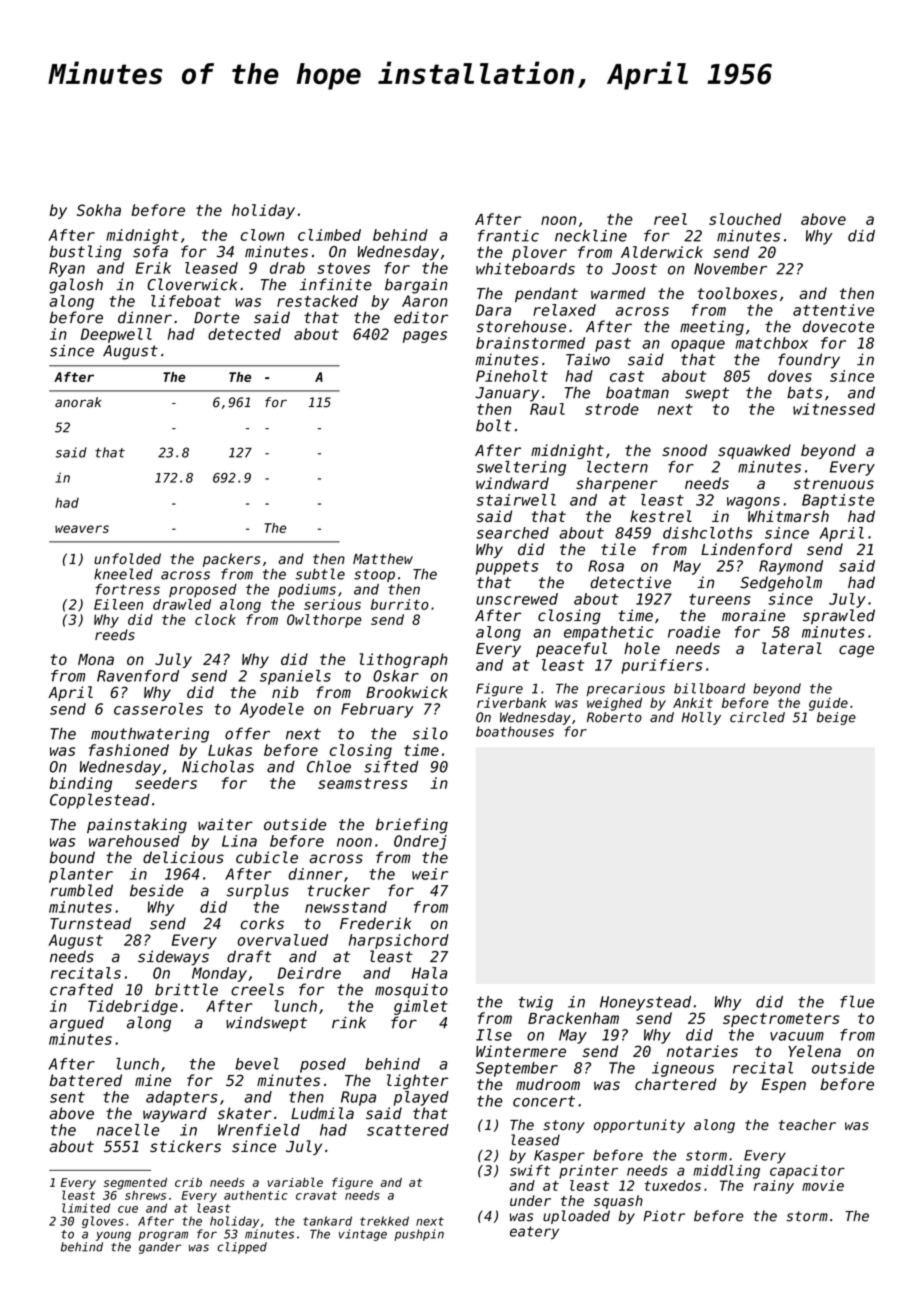 The image size is (924, 1308). What do you see at coordinates (745, 219) in the screenshot?
I see `slouched` at bounding box center [745, 219].
